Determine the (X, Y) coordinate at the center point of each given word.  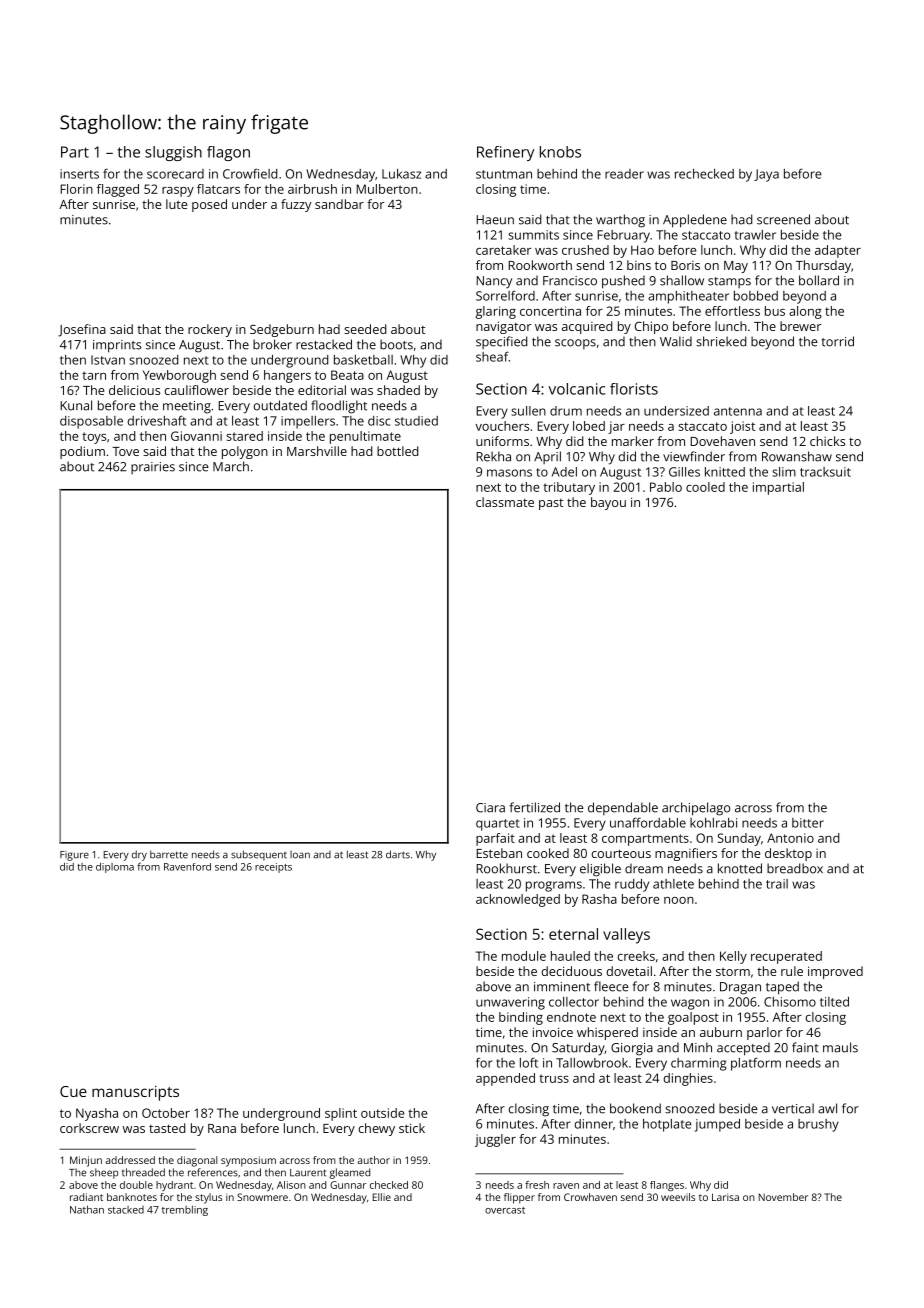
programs (554, 886)
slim (784, 472)
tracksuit (825, 472)
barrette (169, 854)
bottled (397, 451)
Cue (73, 1091)
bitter (808, 823)
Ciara (490, 808)
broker (272, 344)
